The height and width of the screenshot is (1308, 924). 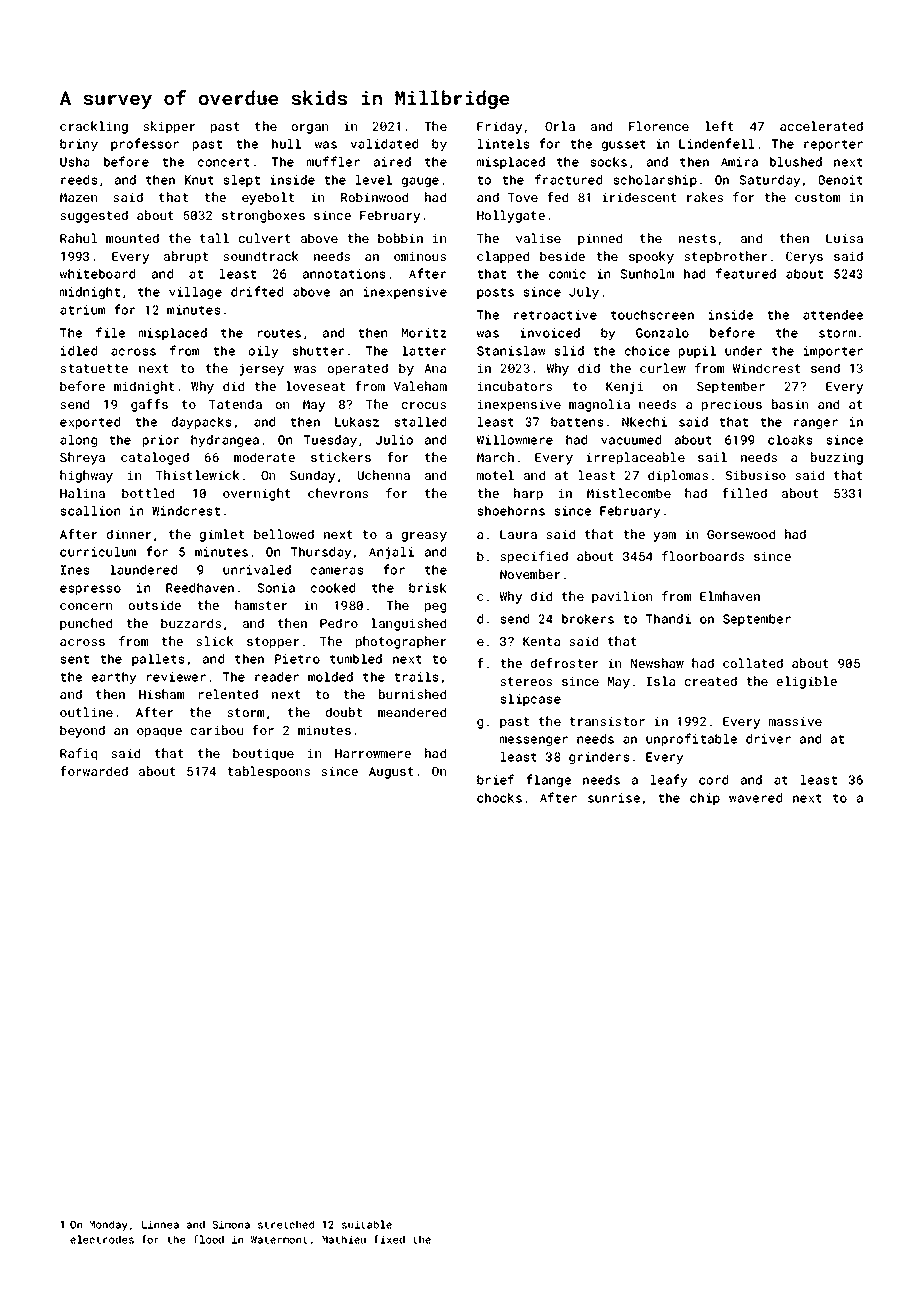 What do you see at coordinates (263, 352) in the screenshot?
I see `oily` at bounding box center [263, 352].
